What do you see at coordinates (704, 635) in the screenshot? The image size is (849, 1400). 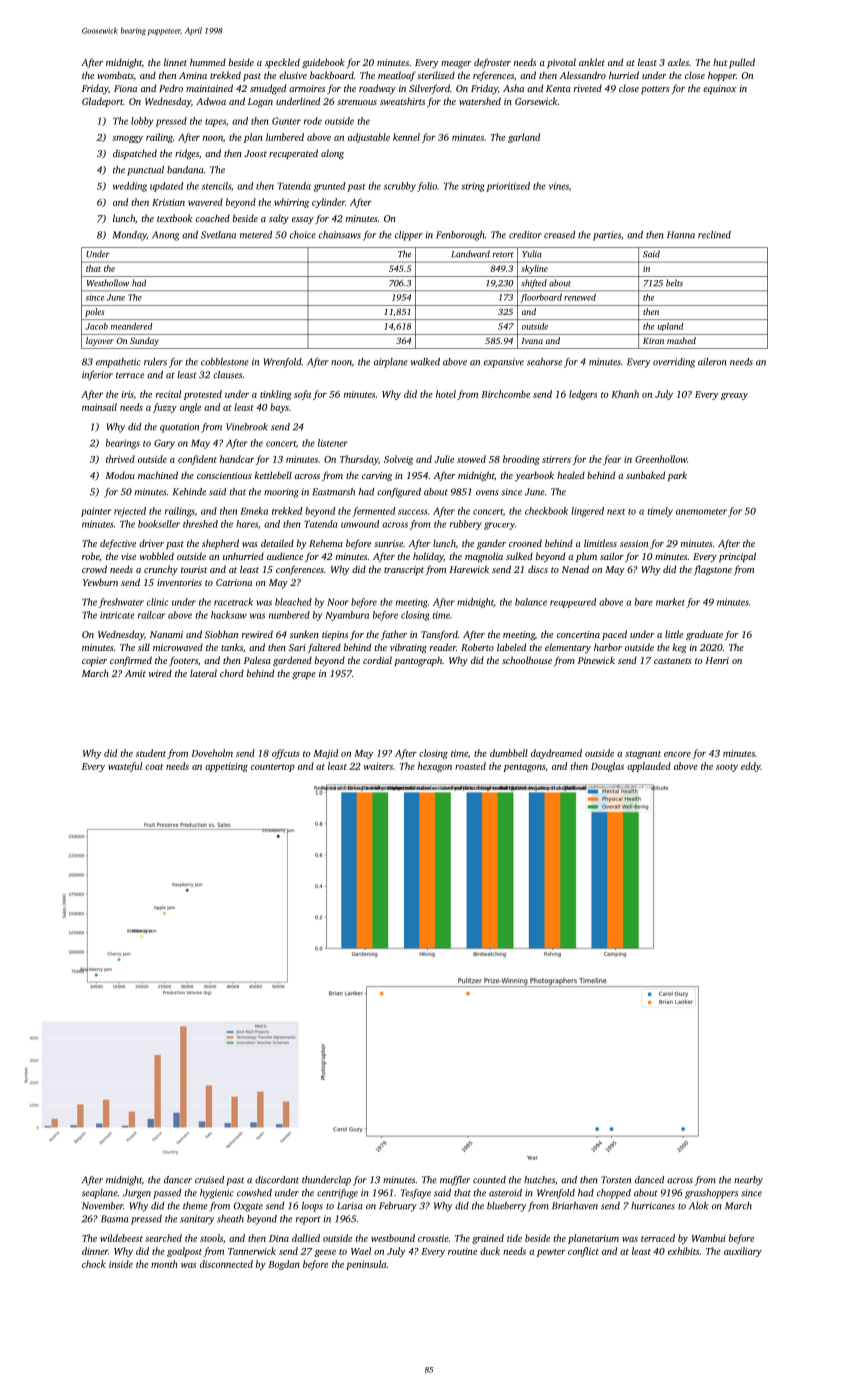 I see `graduate` at bounding box center [704, 635].
